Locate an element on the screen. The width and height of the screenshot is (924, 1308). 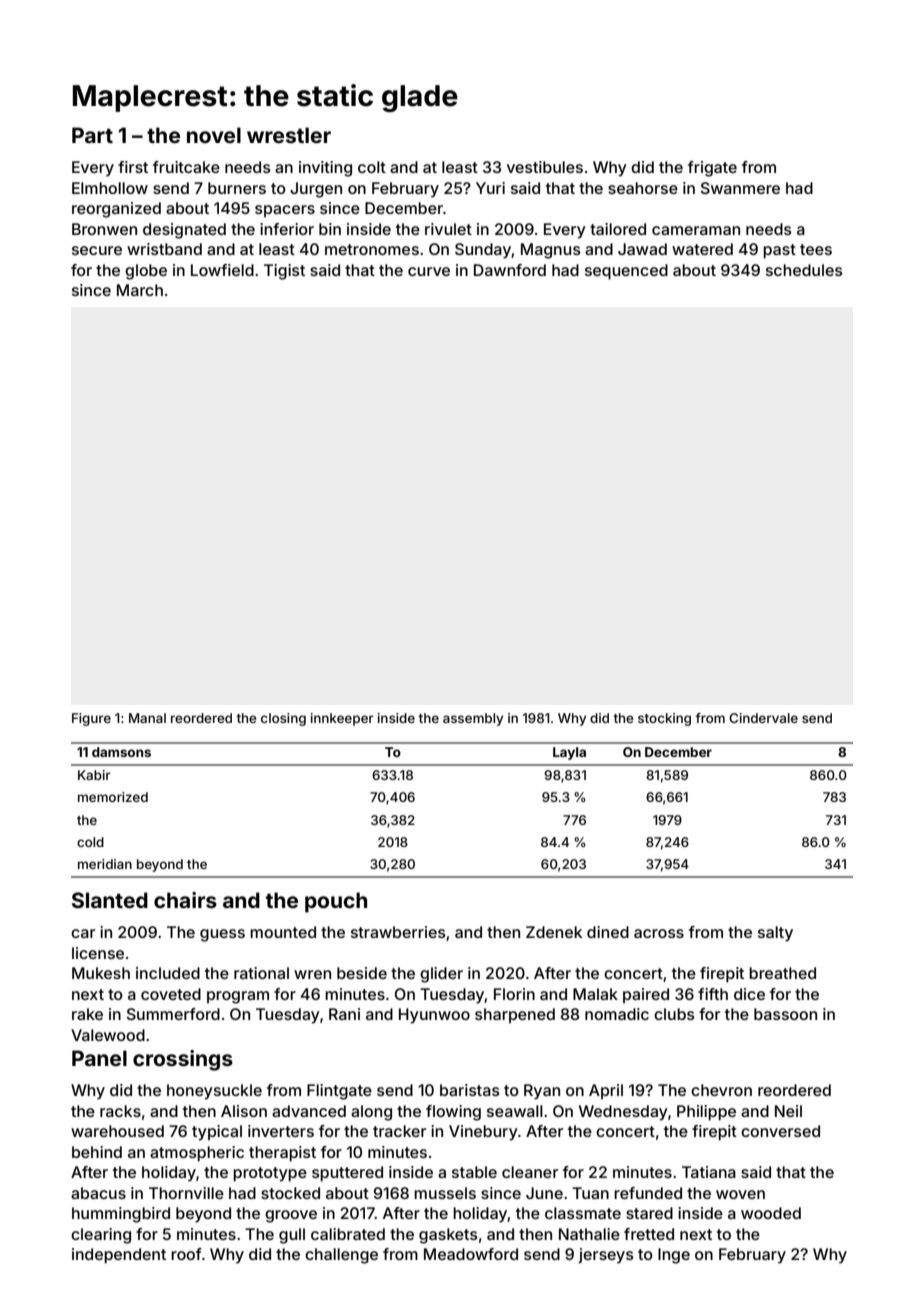
innkeeper is located at coordinates (342, 719).
